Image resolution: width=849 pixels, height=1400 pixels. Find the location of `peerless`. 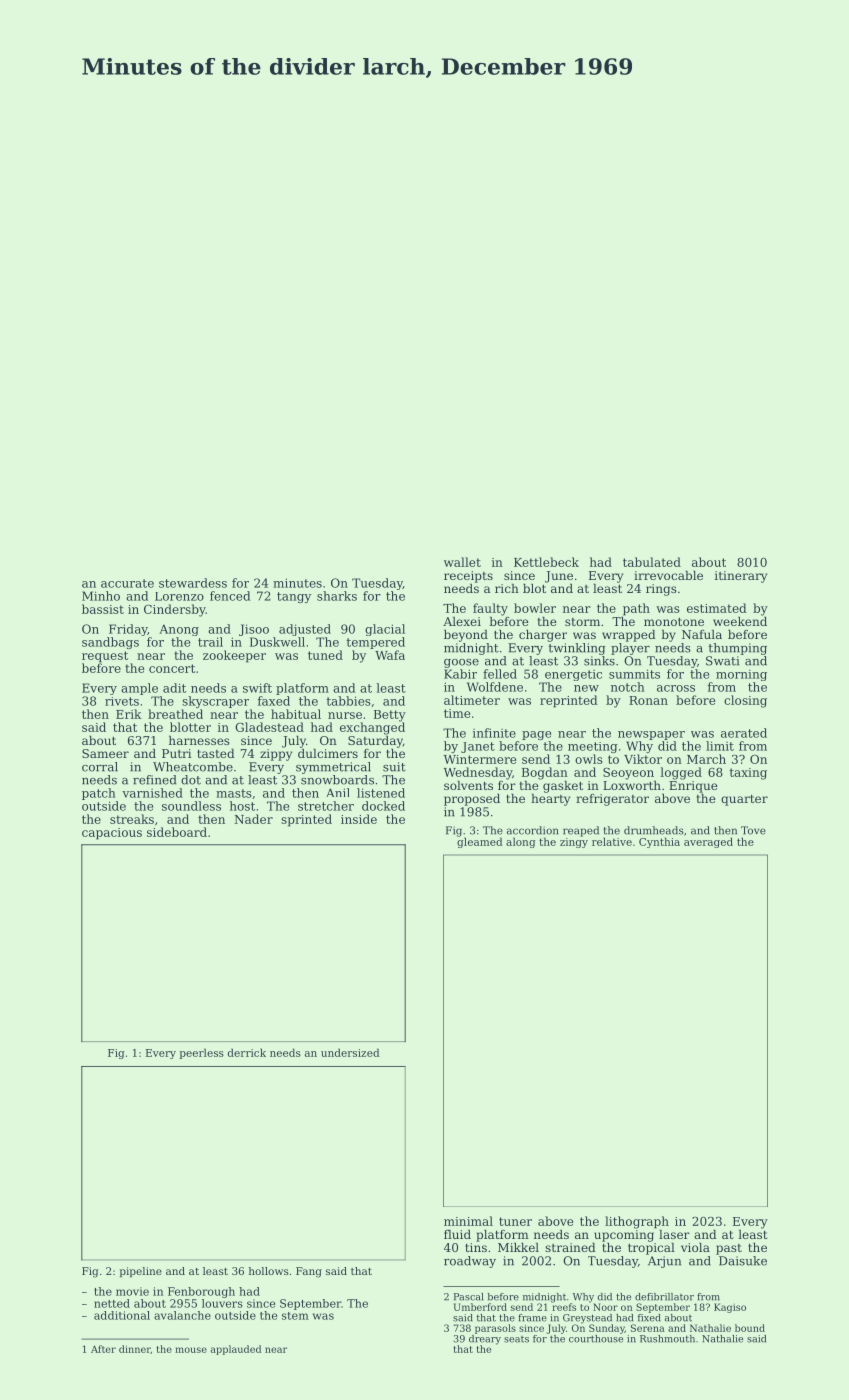

peerless is located at coordinates (201, 1053).
